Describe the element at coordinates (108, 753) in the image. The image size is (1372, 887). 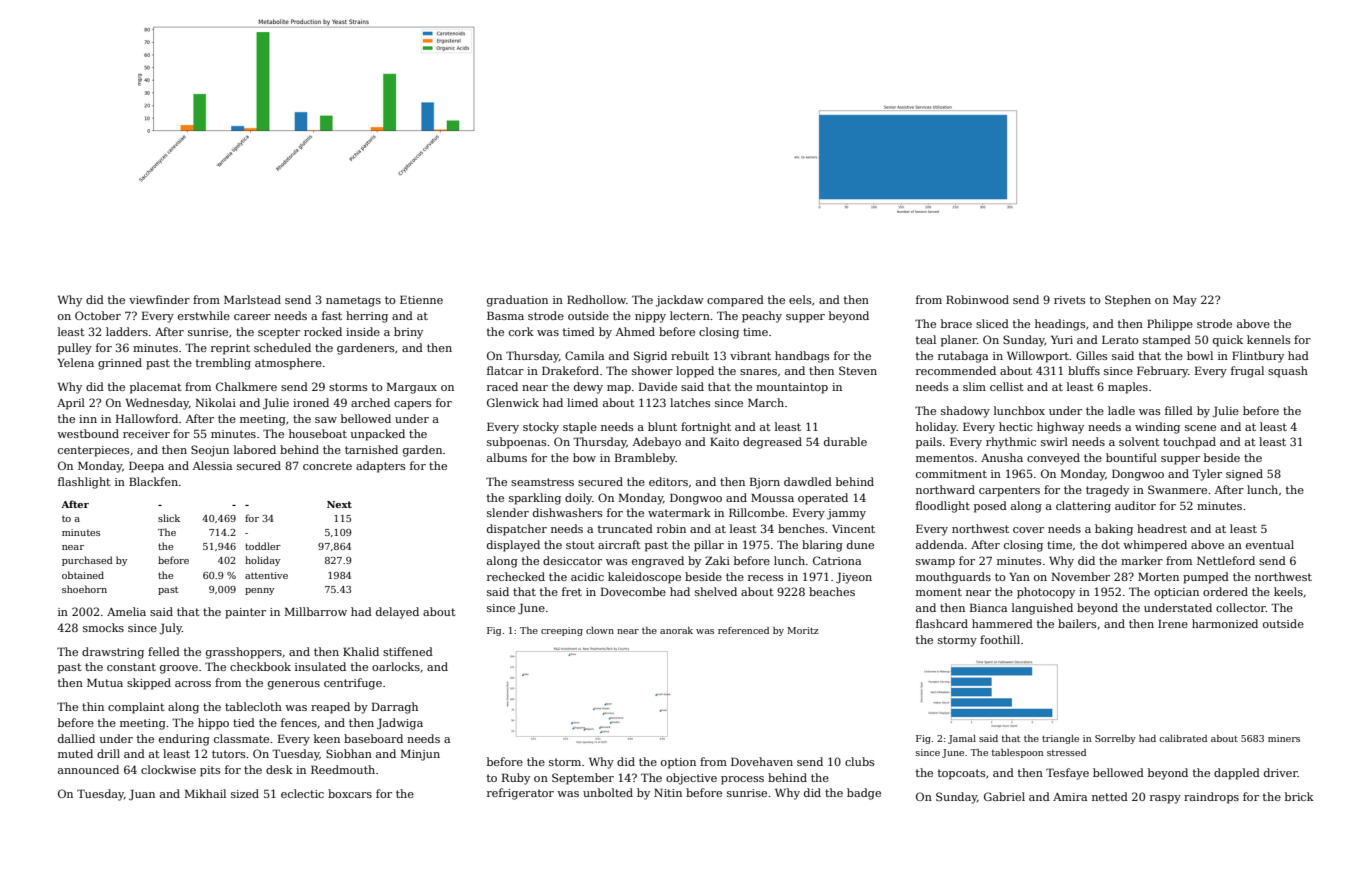
I see `drill` at that location.
